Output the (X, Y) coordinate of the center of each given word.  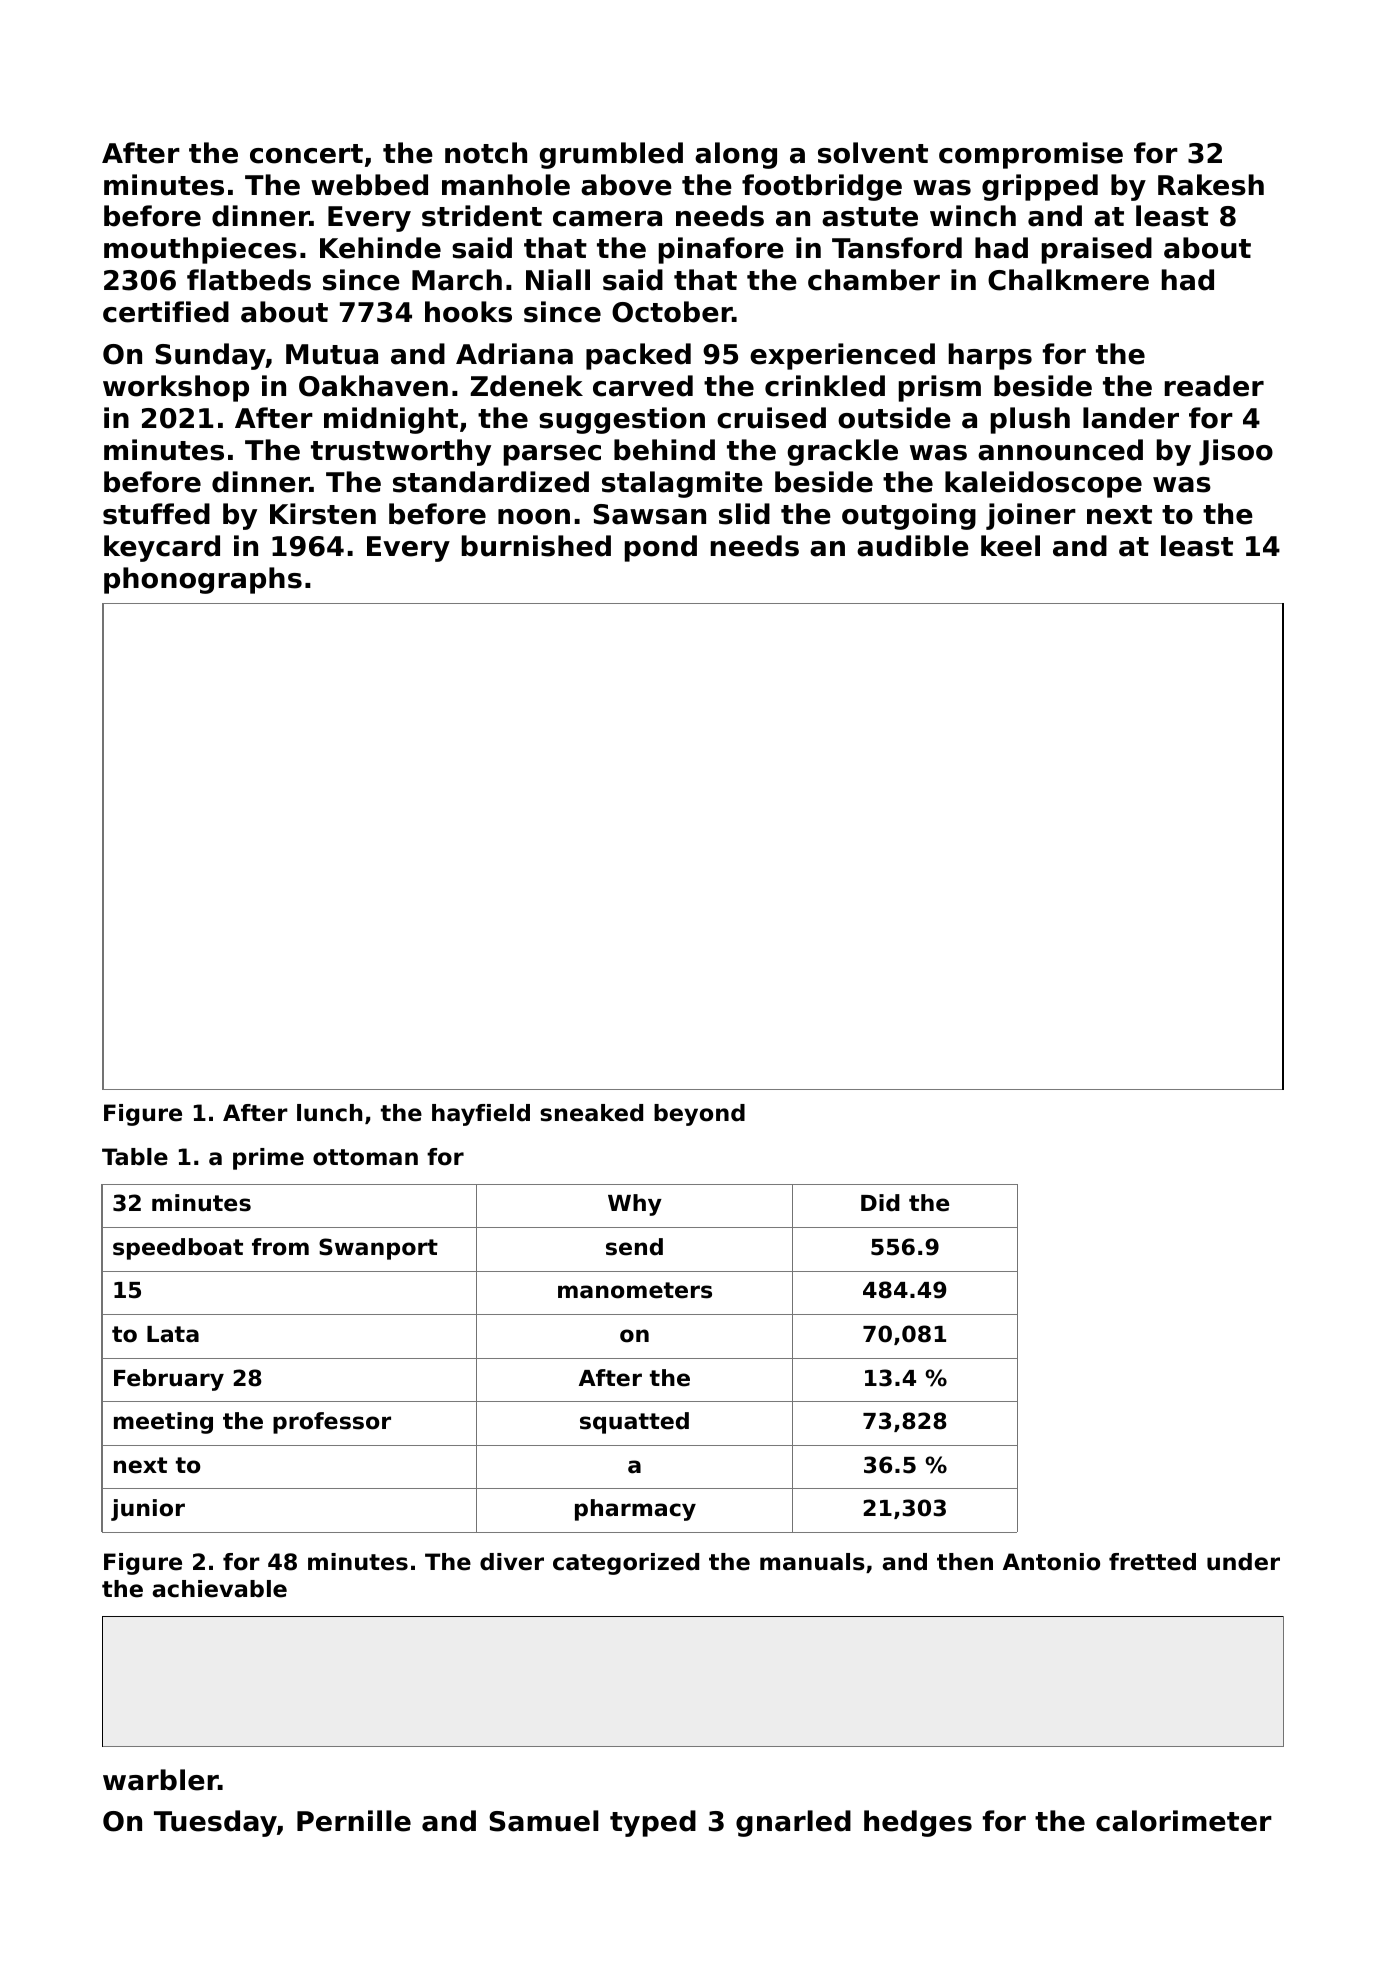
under (1243, 1562)
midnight (391, 420)
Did (880, 1203)
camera (607, 219)
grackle (842, 452)
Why (635, 1205)
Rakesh (1211, 185)
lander (1131, 418)
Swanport (378, 1249)
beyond (699, 1115)
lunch (329, 1113)
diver (512, 1562)
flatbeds (249, 280)
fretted (1152, 1562)
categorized (626, 1564)
